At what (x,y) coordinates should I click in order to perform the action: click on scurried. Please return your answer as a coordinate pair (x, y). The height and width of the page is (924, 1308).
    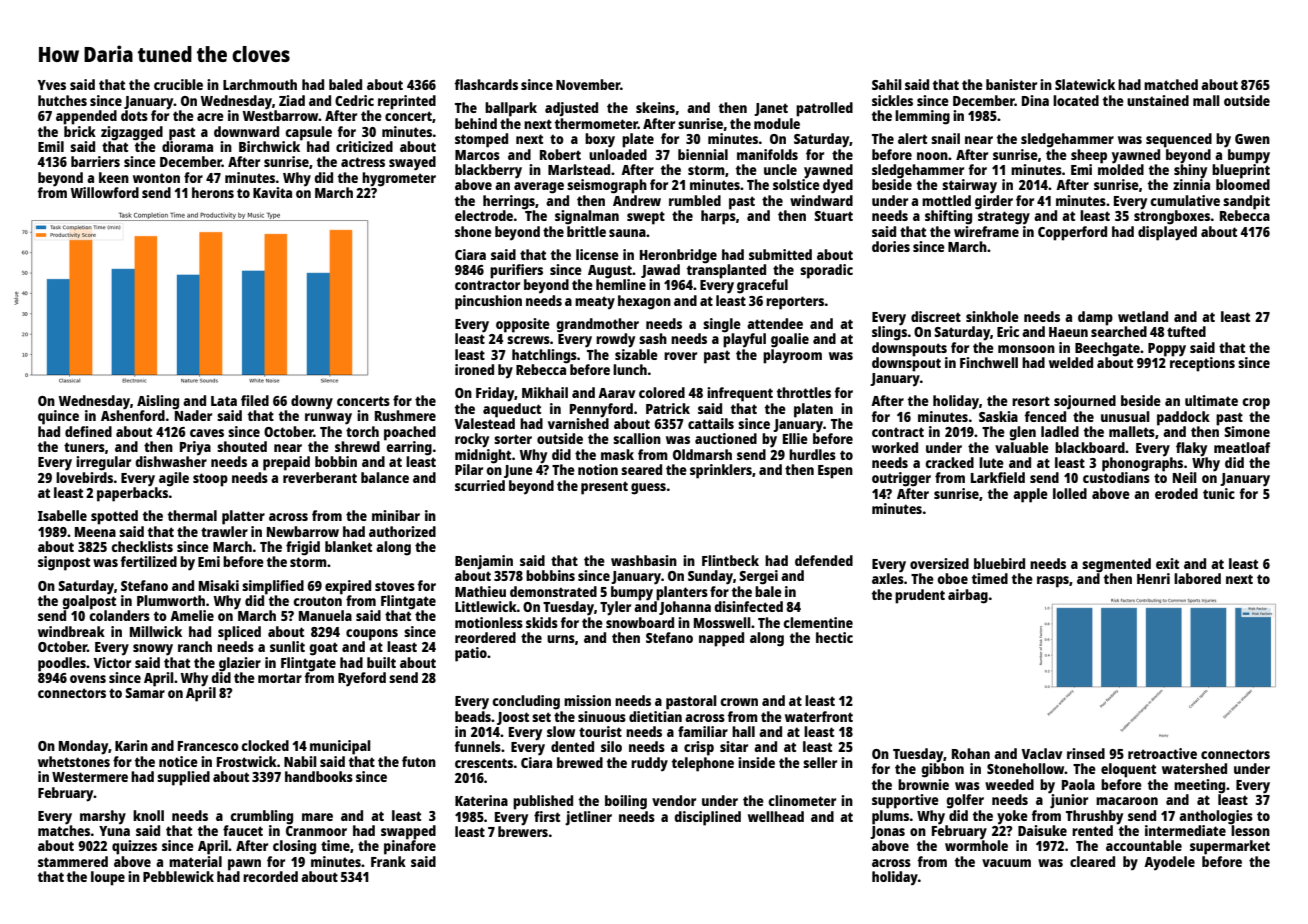
    Looking at the image, I should click on (480, 485).
